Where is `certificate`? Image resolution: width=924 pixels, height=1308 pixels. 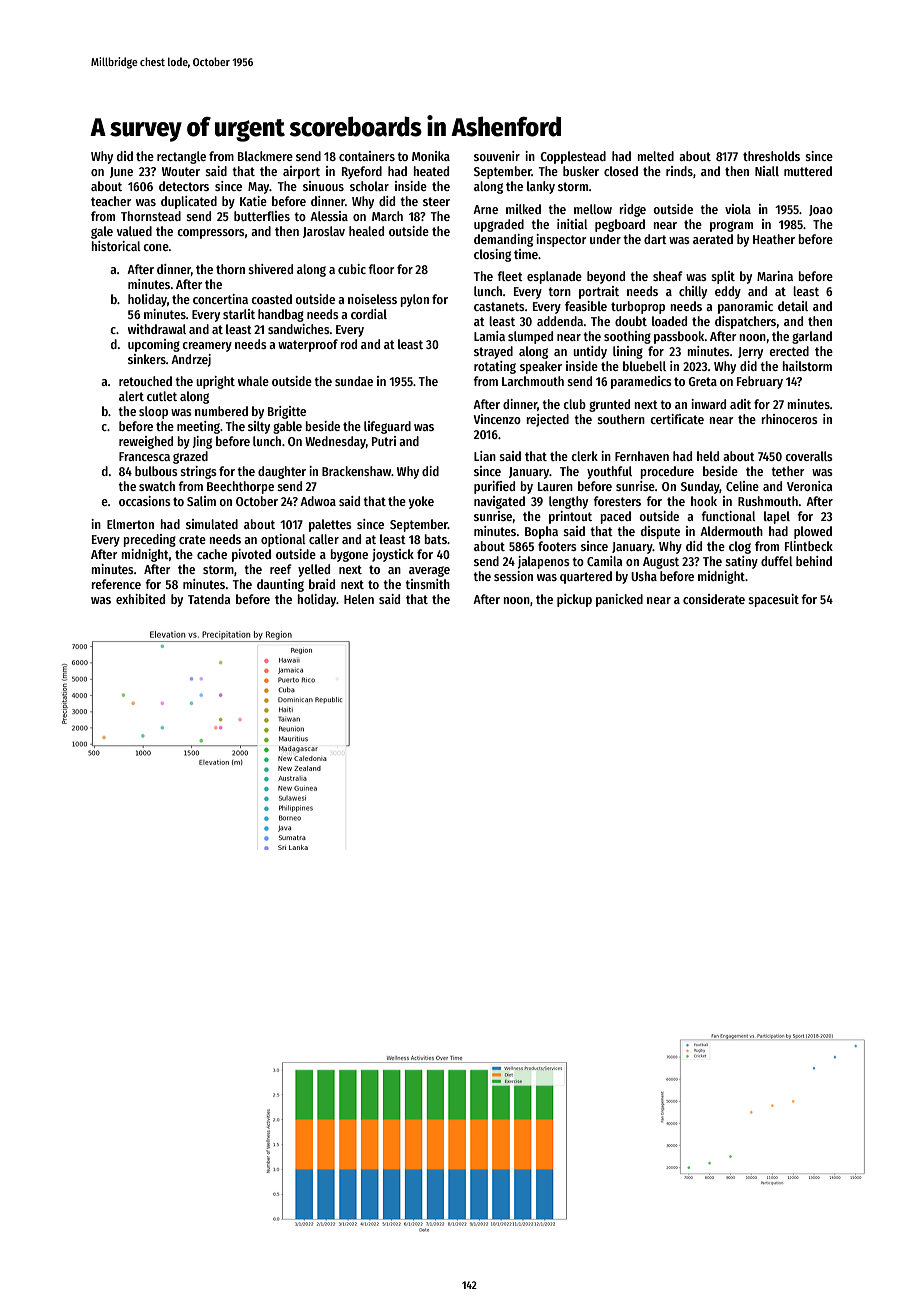 certificate is located at coordinates (677, 419).
